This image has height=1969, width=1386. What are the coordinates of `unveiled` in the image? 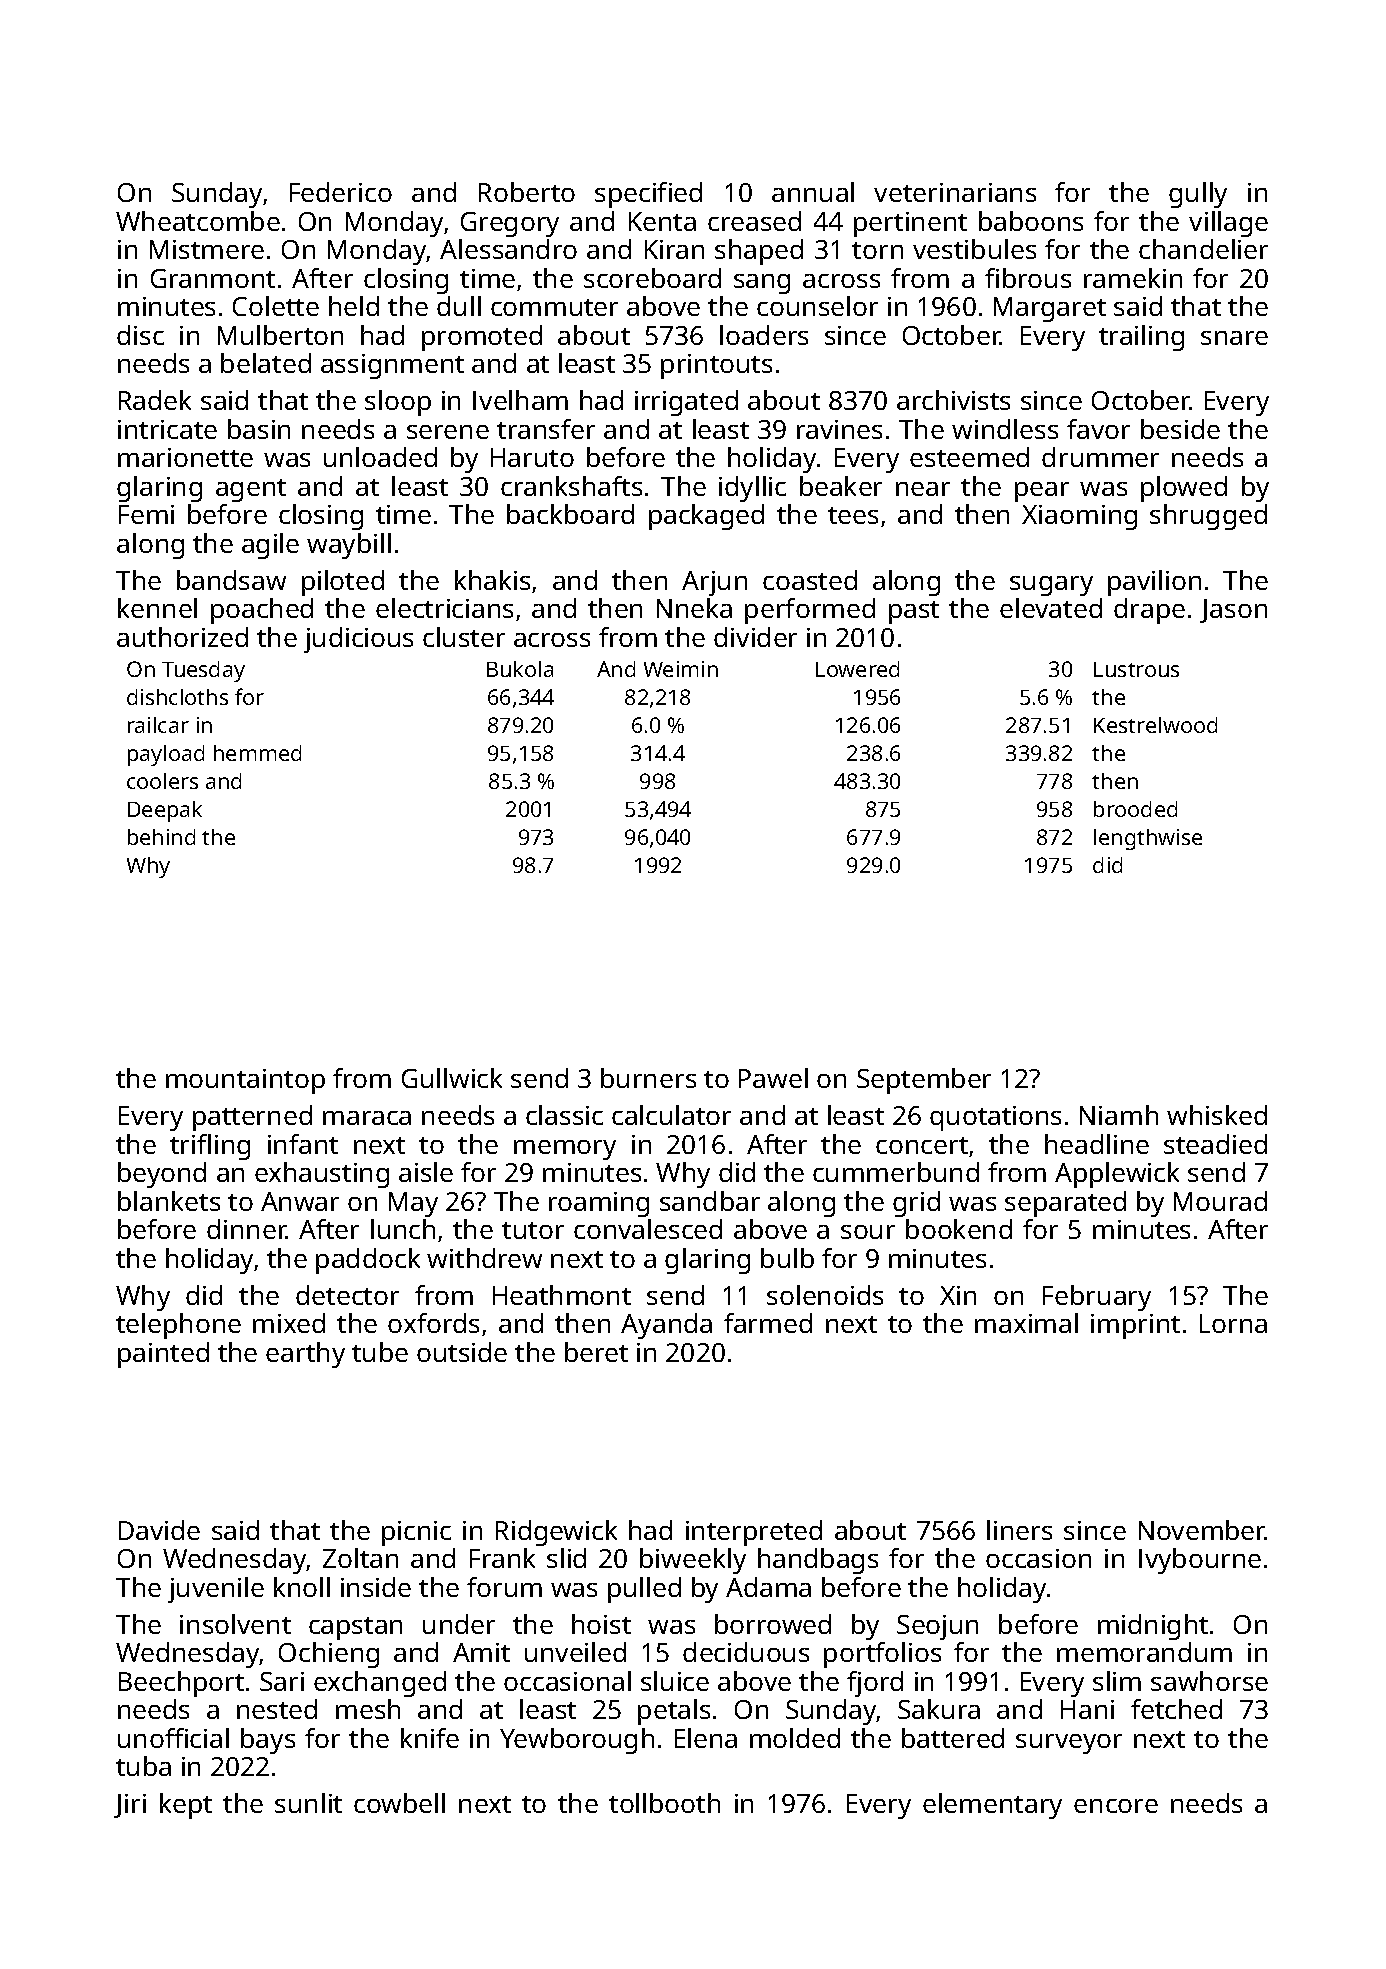 It's located at (575, 1652).
